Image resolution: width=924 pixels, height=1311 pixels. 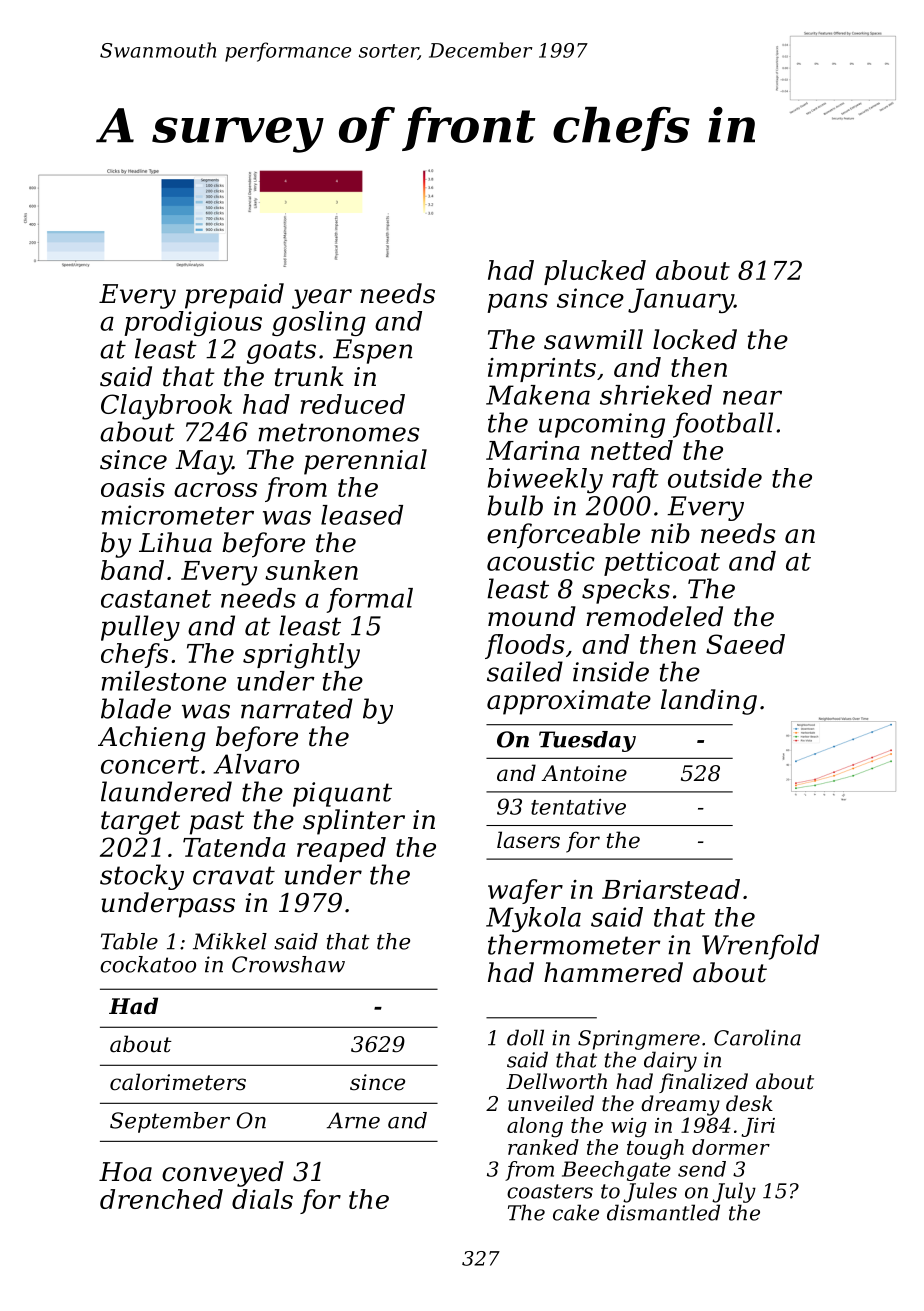 I want to click on drenched, so click(x=161, y=1199).
